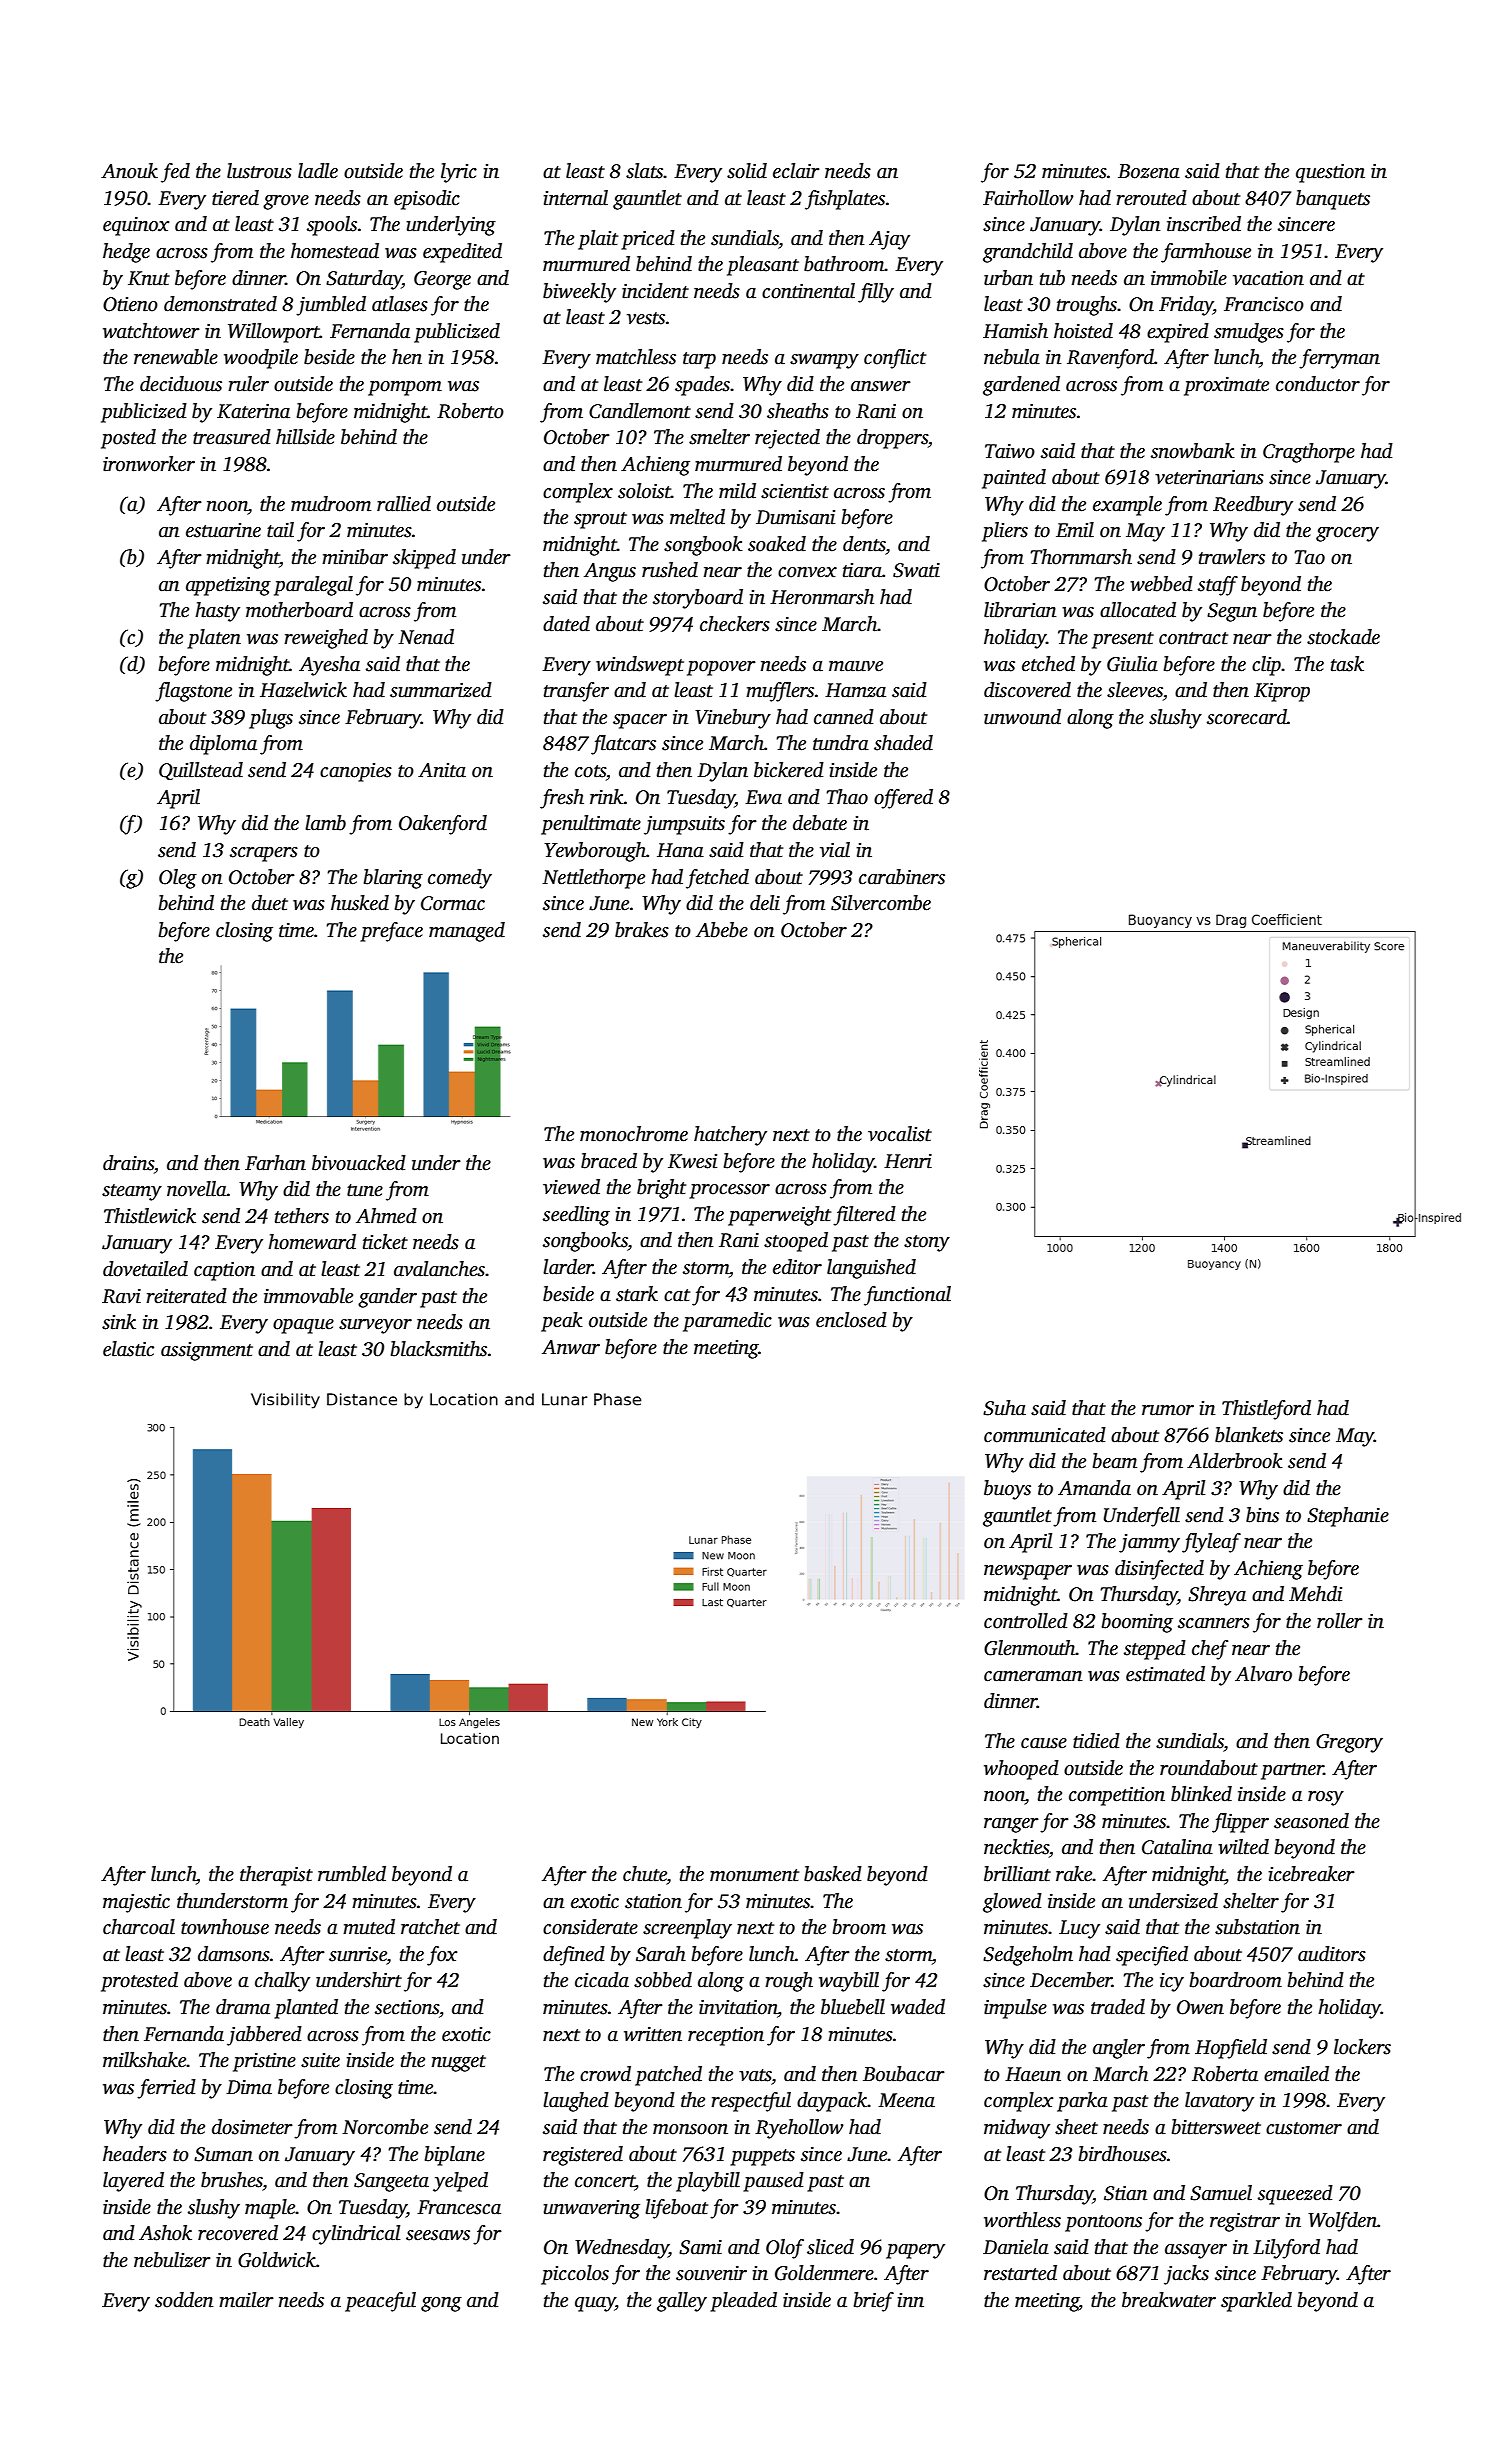  I want to click on fed, so click(175, 173).
